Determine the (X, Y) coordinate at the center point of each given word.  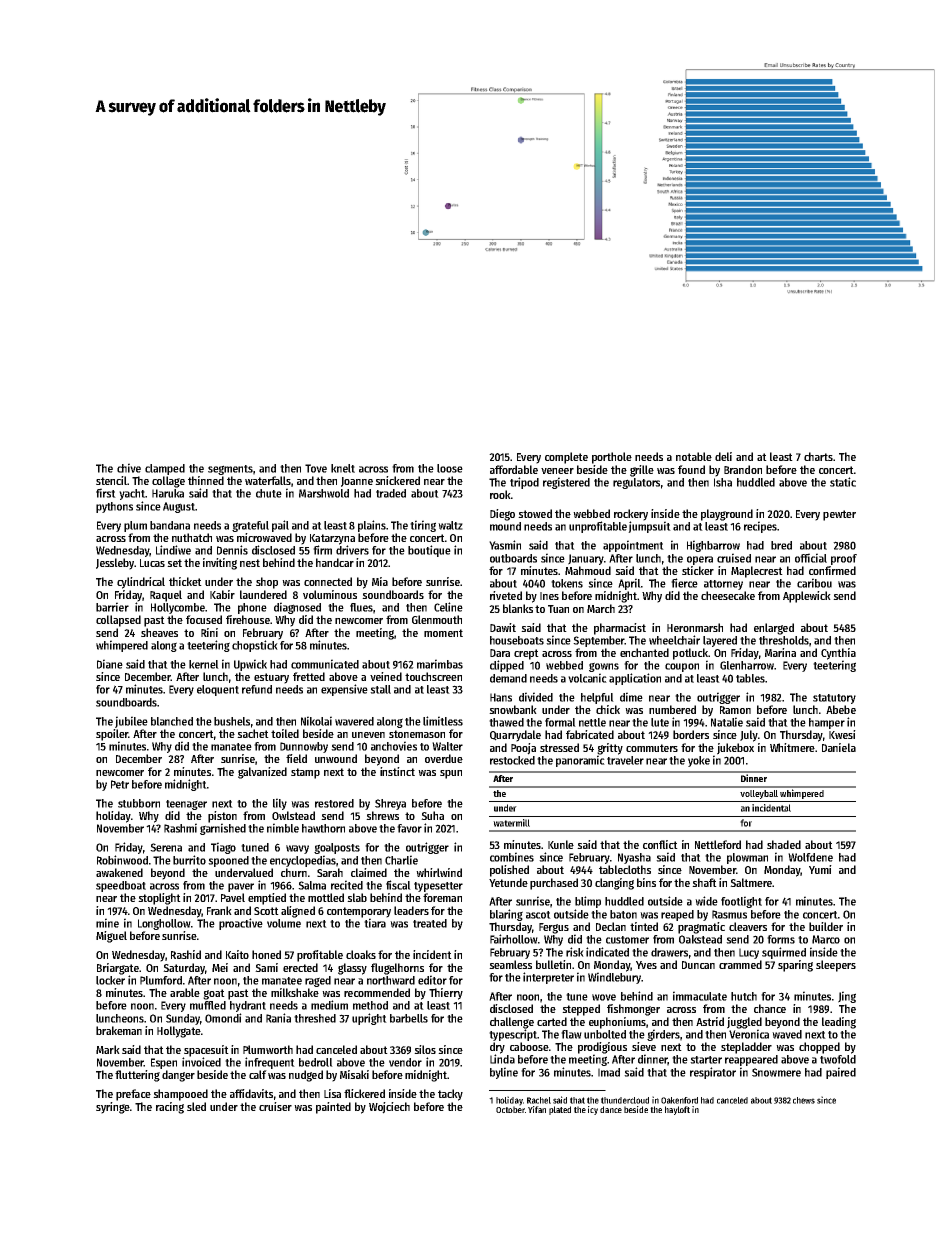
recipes (760, 527)
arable (185, 992)
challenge (512, 1023)
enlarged (774, 629)
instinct (397, 771)
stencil (111, 480)
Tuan (558, 609)
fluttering (137, 1076)
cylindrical (141, 583)
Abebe (841, 709)
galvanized (262, 773)
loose (450, 468)
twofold (838, 1059)
